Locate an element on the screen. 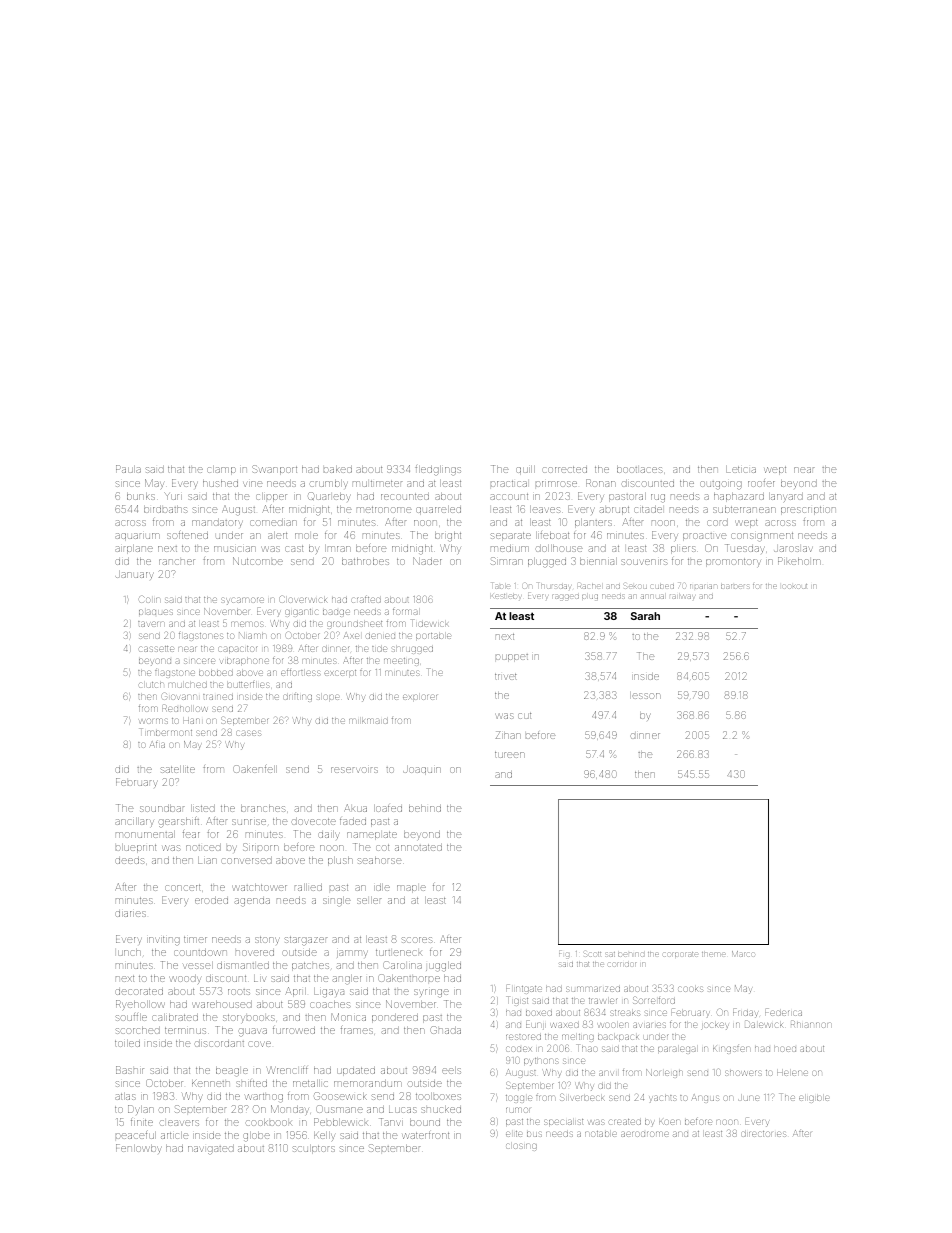 The height and width of the screenshot is (1233, 952). cut is located at coordinates (524, 716).
